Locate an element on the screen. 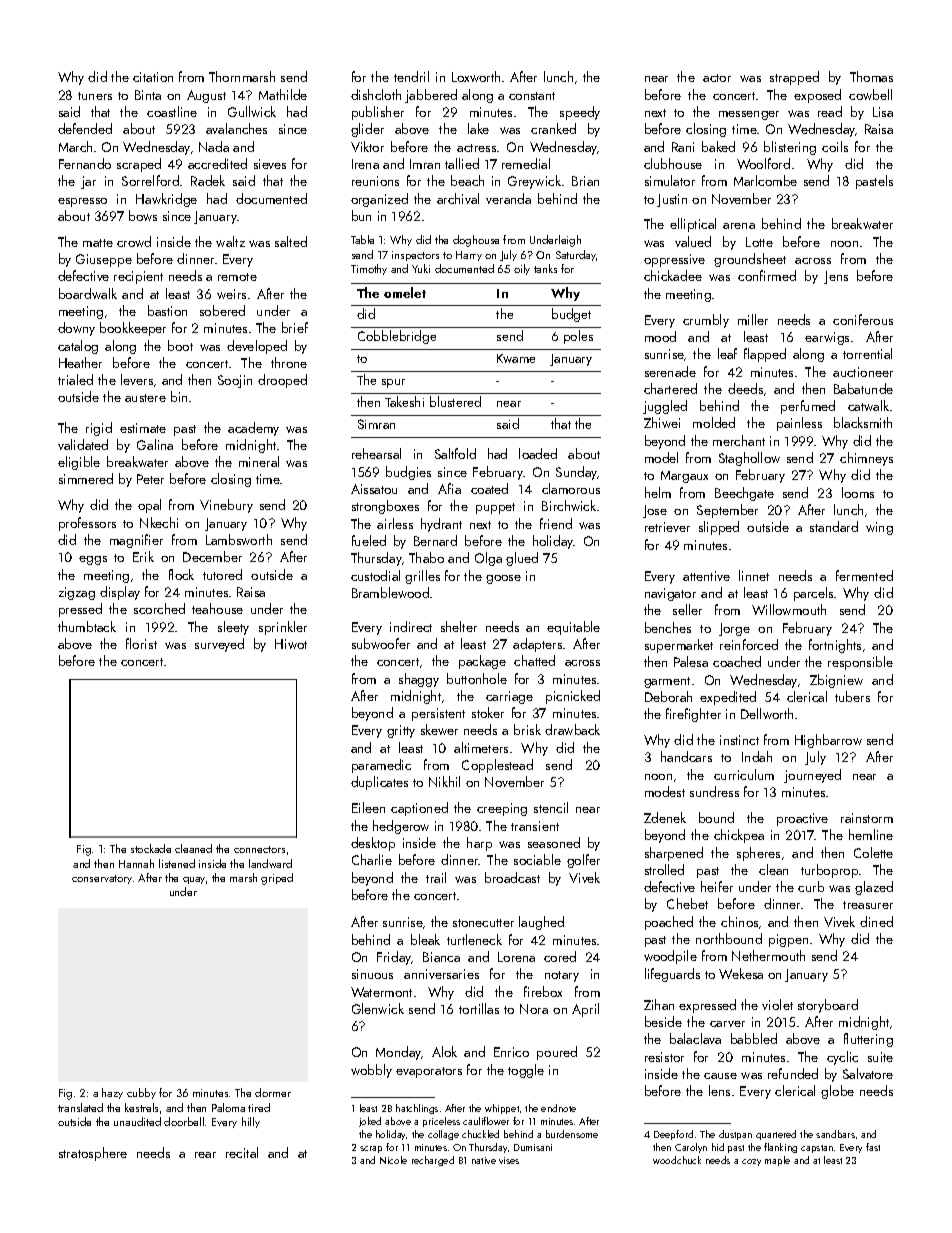  Nicole is located at coordinates (393, 1160).
